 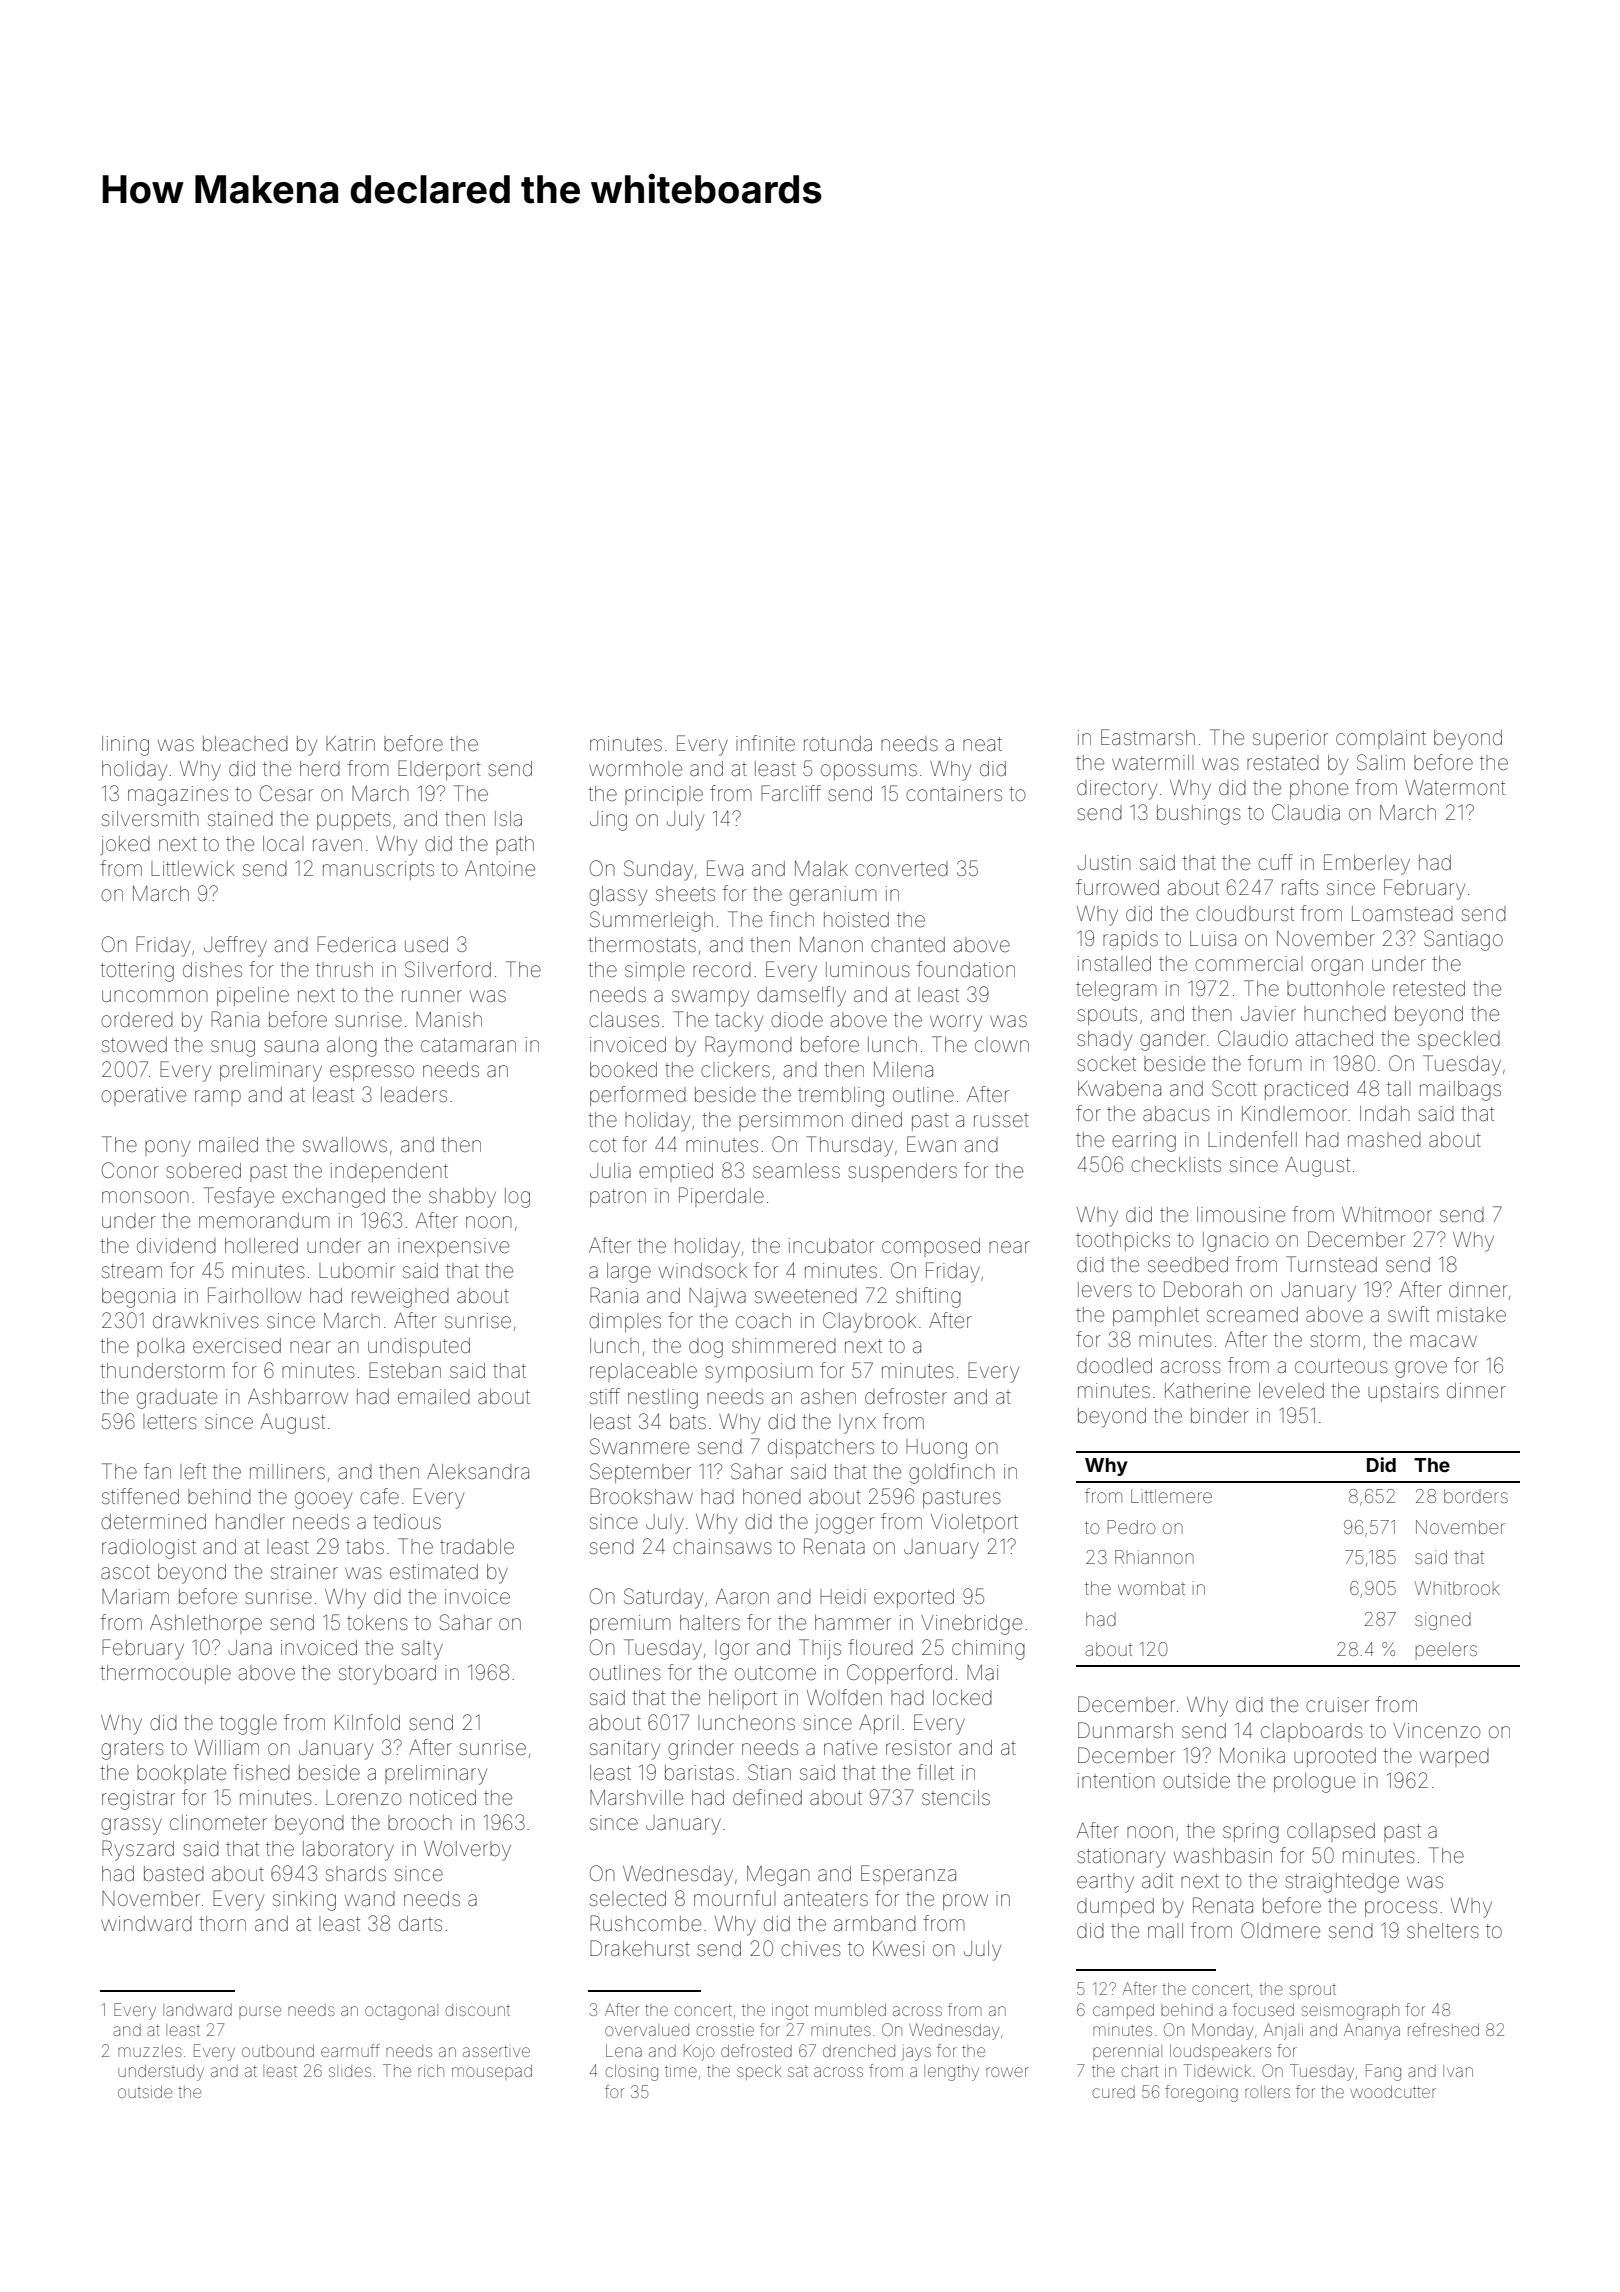 What do you see at coordinates (143, 1096) in the screenshot?
I see `operative` at bounding box center [143, 1096].
